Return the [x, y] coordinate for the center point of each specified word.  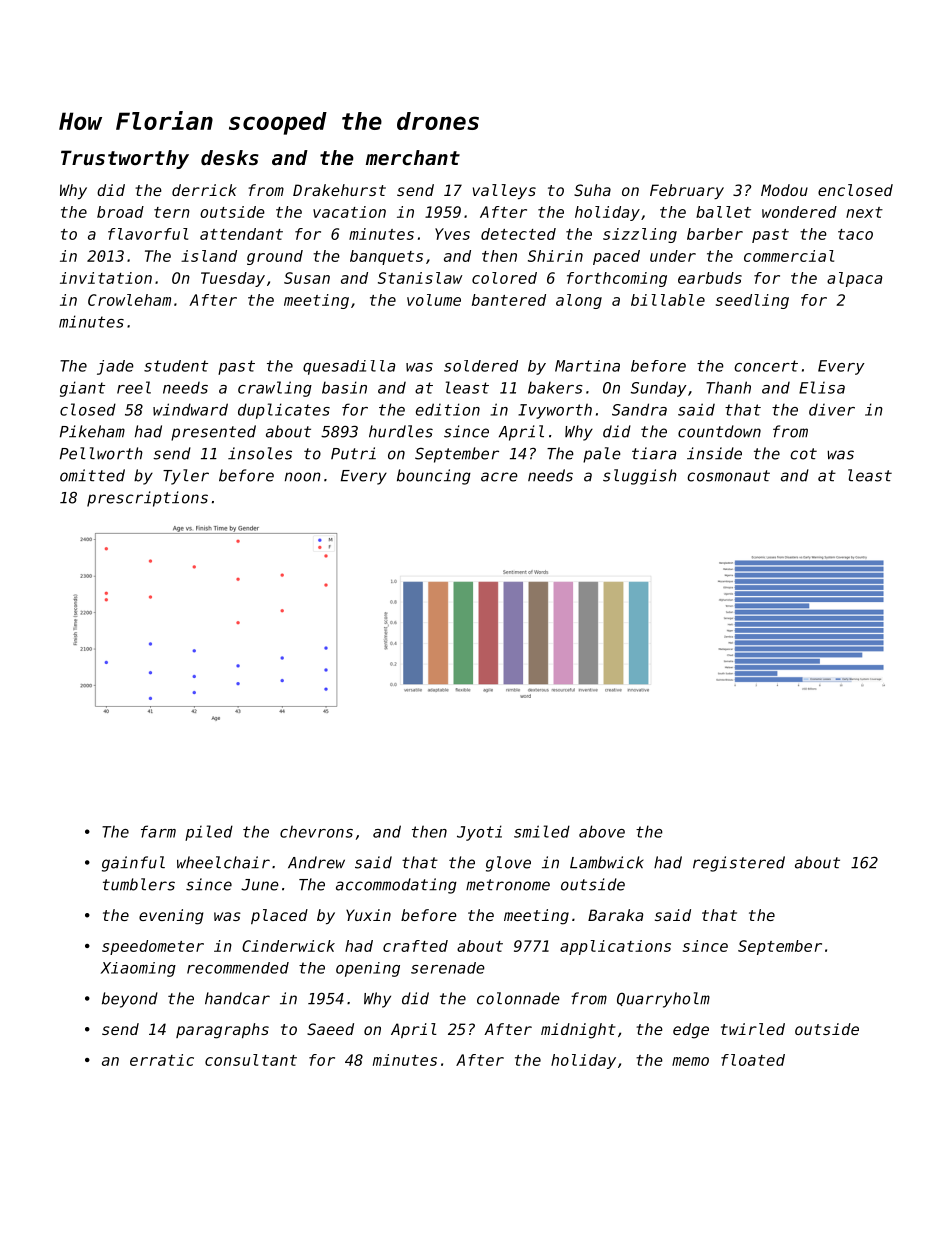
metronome [508, 885]
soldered [481, 366]
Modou [784, 190]
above [602, 831]
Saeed [330, 1029]
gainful [133, 864]
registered [739, 864]
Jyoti [479, 833]
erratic [162, 1060]
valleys [504, 191]
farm [158, 831]
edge [691, 1031]
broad [120, 212]
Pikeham [92, 431]
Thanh [728, 387]
